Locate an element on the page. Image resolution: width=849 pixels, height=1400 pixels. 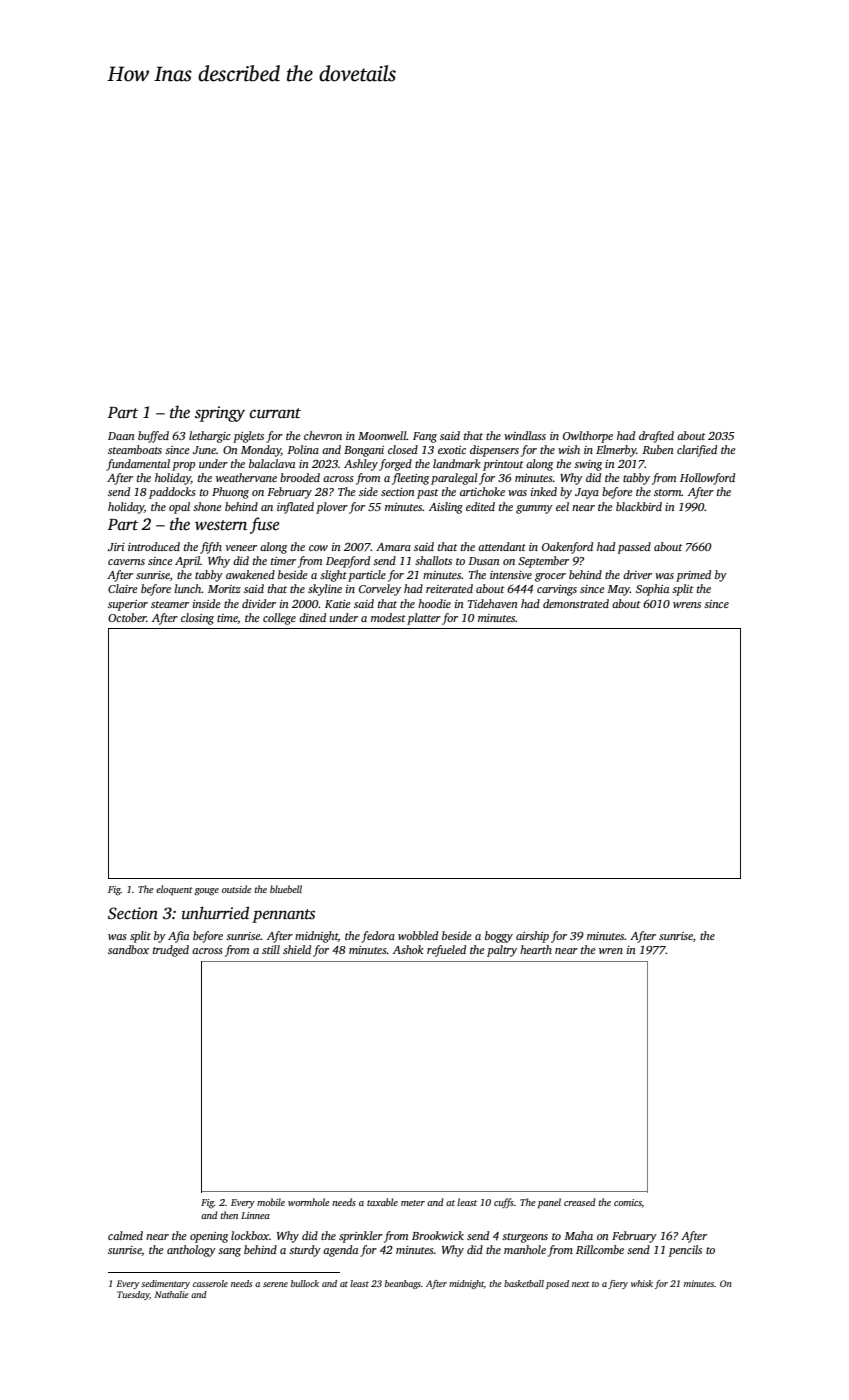
platter is located at coordinates (424, 619).
